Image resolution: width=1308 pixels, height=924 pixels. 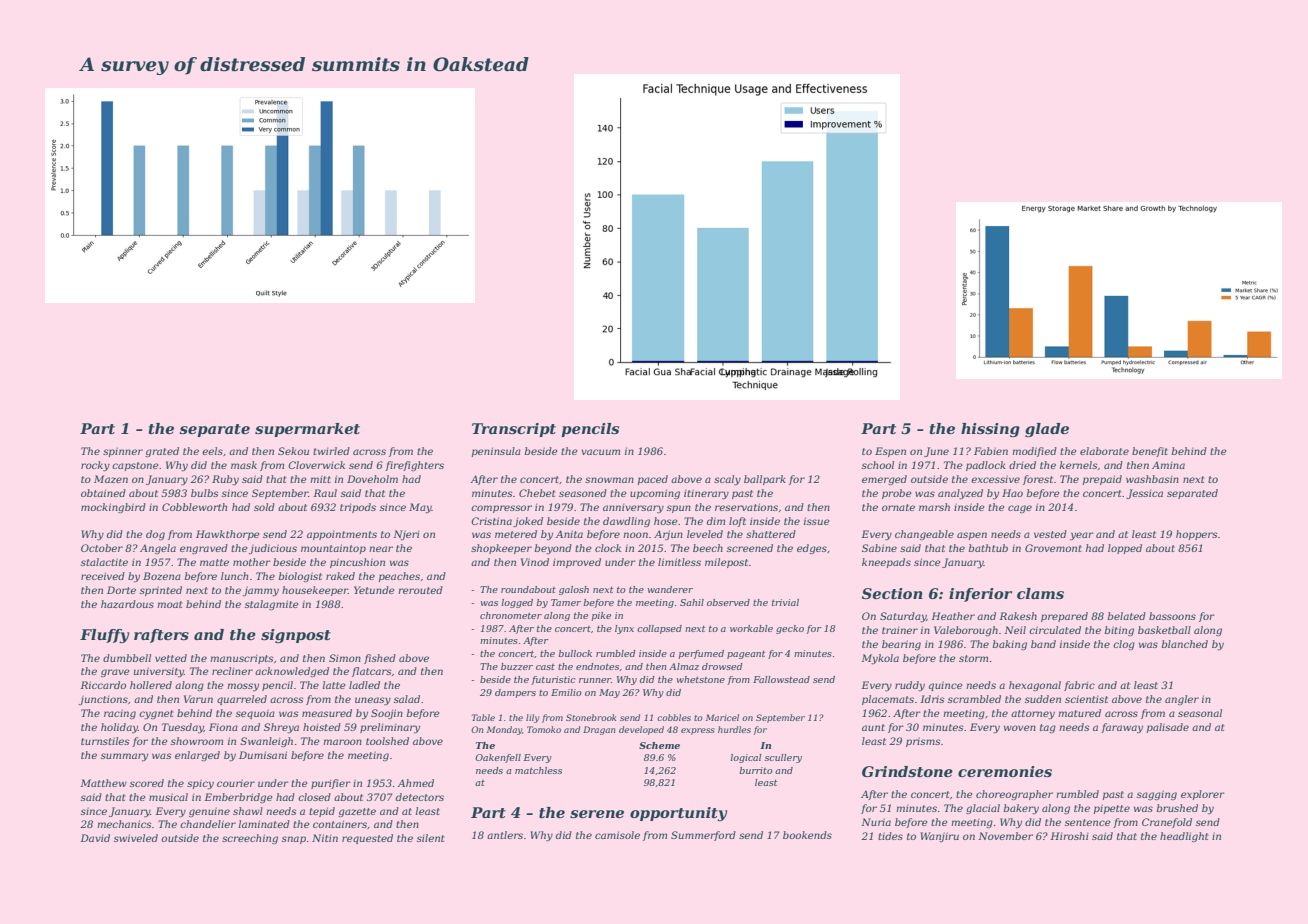 What do you see at coordinates (879, 548) in the image?
I see `Sabine` at bounding box center [879, 548].
